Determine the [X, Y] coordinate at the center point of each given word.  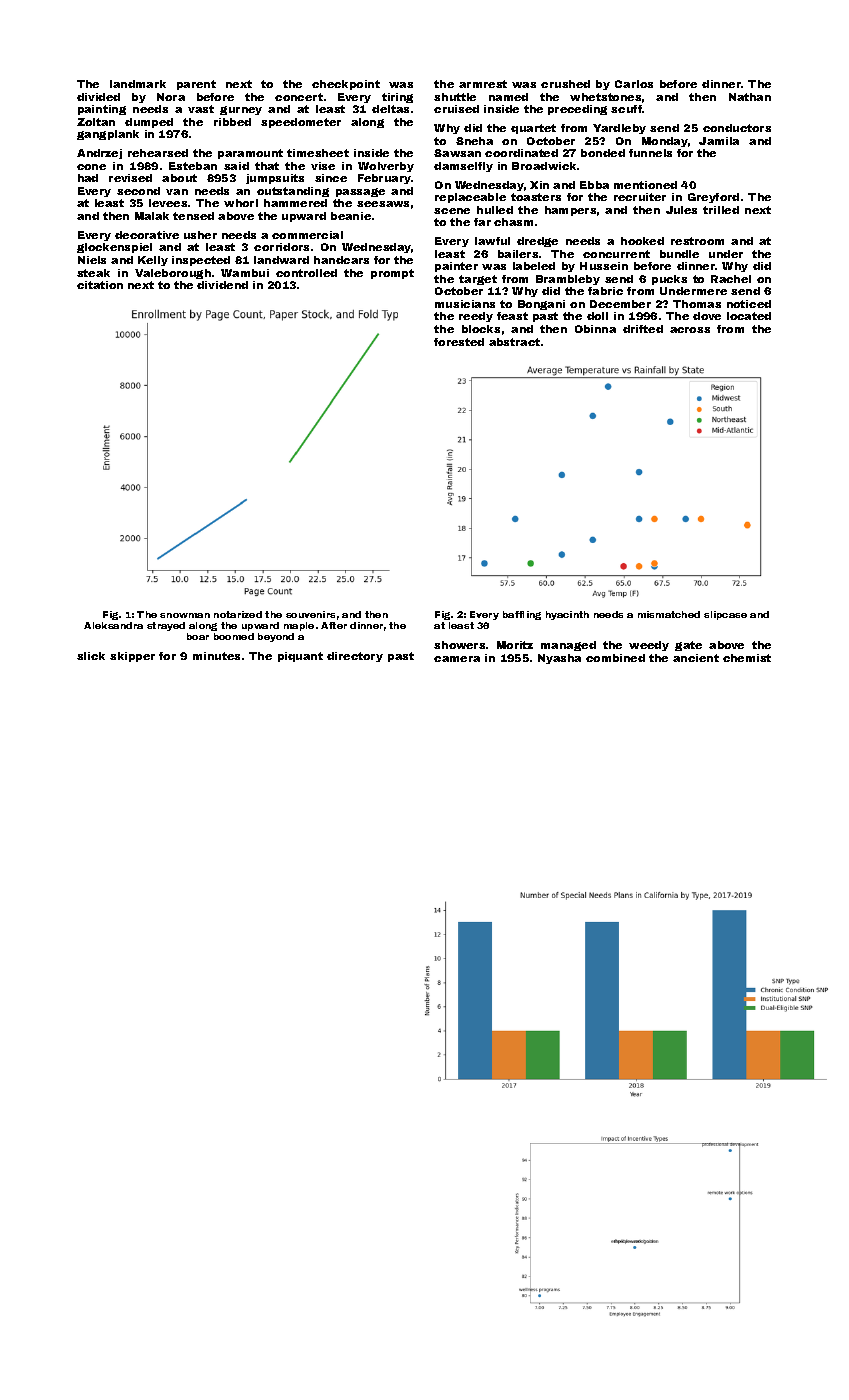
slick [91, 656]
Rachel [731, 279]
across [690, 330]
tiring [397, 98]
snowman [185, 615]
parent [196, 85]
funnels [650, 153]
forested [459, 342]
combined [615, 658]
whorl [241, 203]
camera [457, 659]
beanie [351, 216]
